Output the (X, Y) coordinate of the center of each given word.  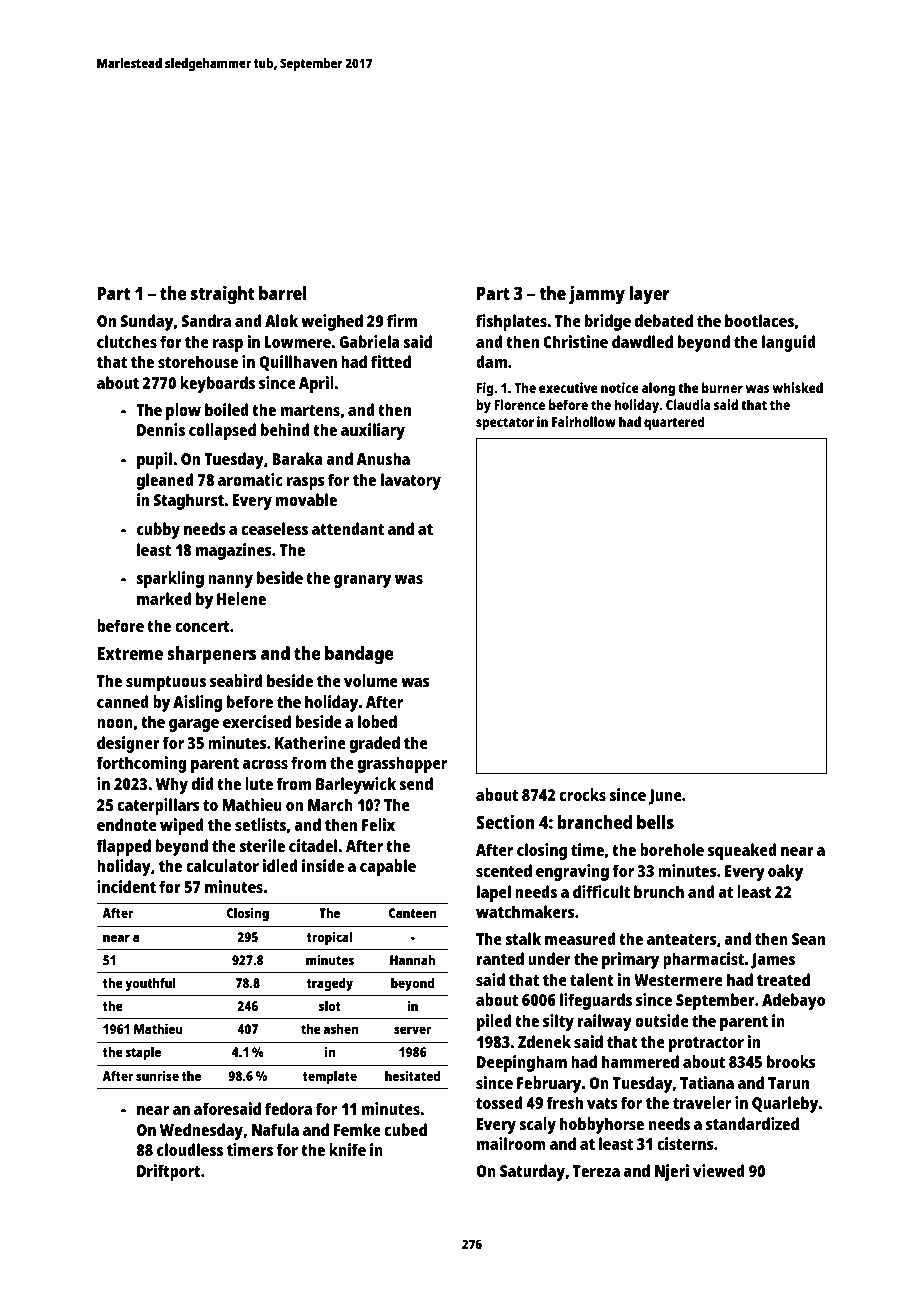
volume (371, 680)
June (665, 797)
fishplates (511, 322)
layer (649, 295)
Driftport (169, 1172)
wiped (182, 826)
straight (223, 295)
